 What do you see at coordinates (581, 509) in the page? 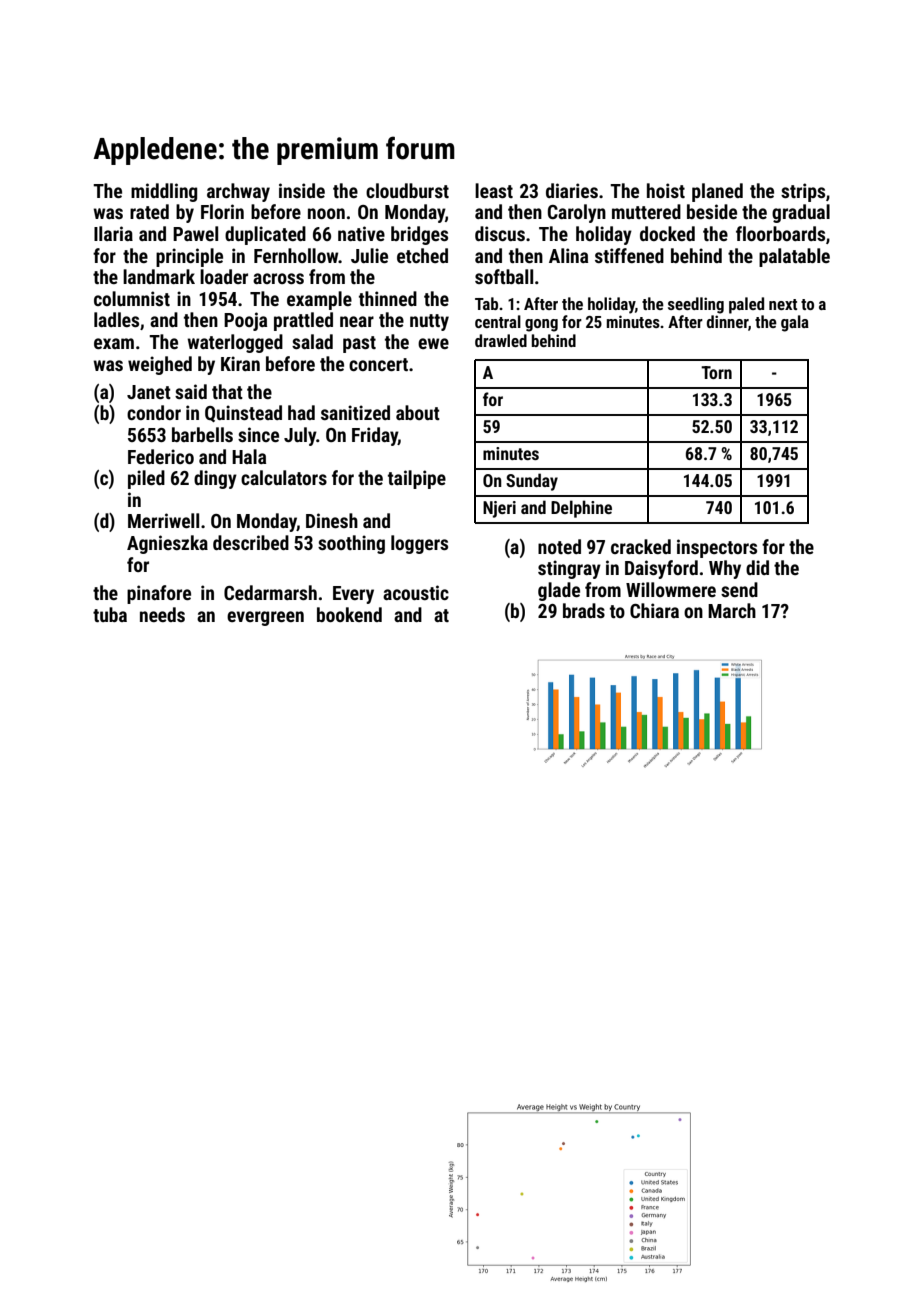
I see `Delphine` at bounding box center [581, 509].
